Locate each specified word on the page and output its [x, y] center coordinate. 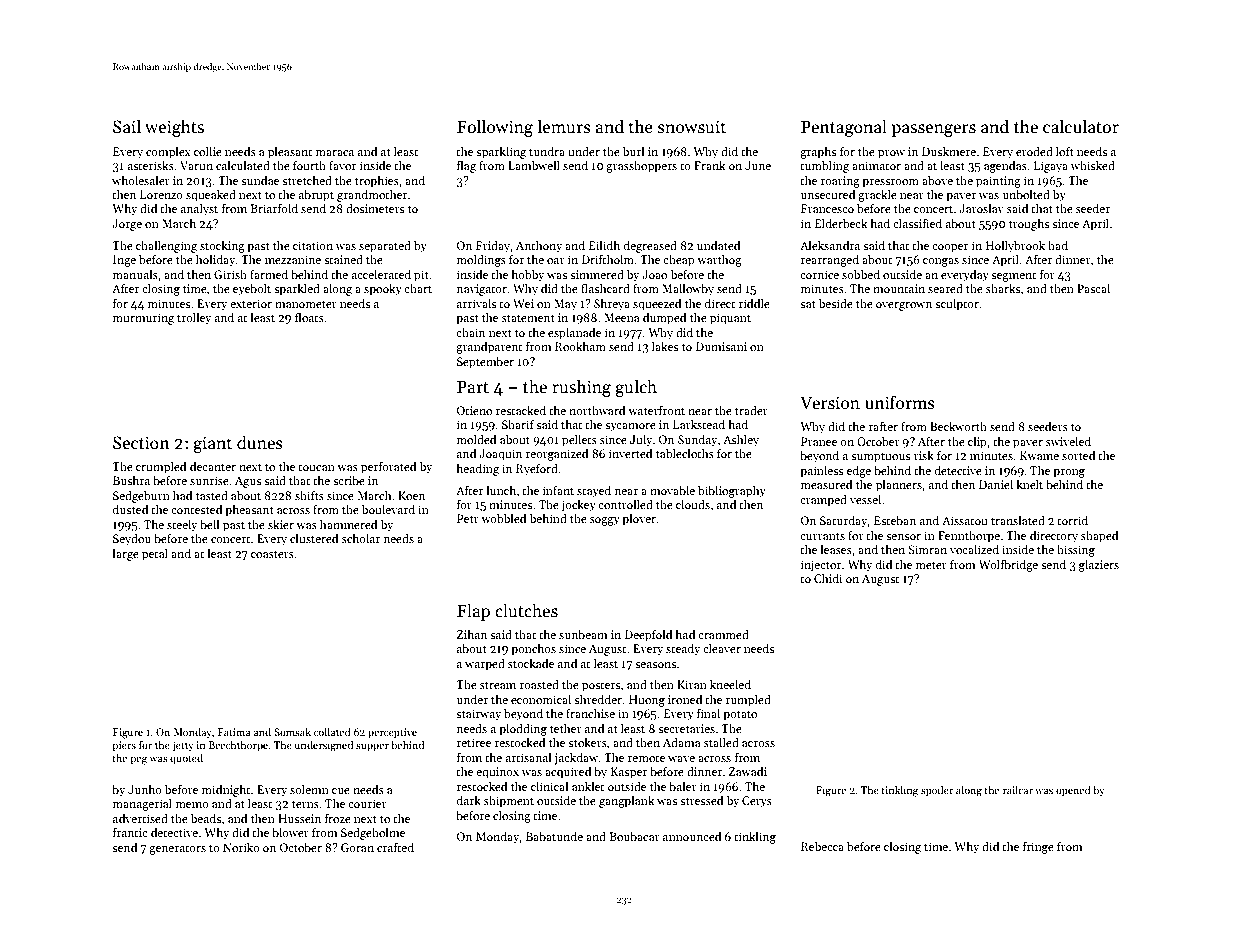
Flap [473, 612]
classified [917, 223]
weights [174, 128]
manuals [135, 274]
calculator [1081, 126]
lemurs [564, 126]
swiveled [1068, 441]
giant [213, 444]
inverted [630, 453]
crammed [723, 634]
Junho [145, 789]
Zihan [472, 634]
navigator [482, 290]
